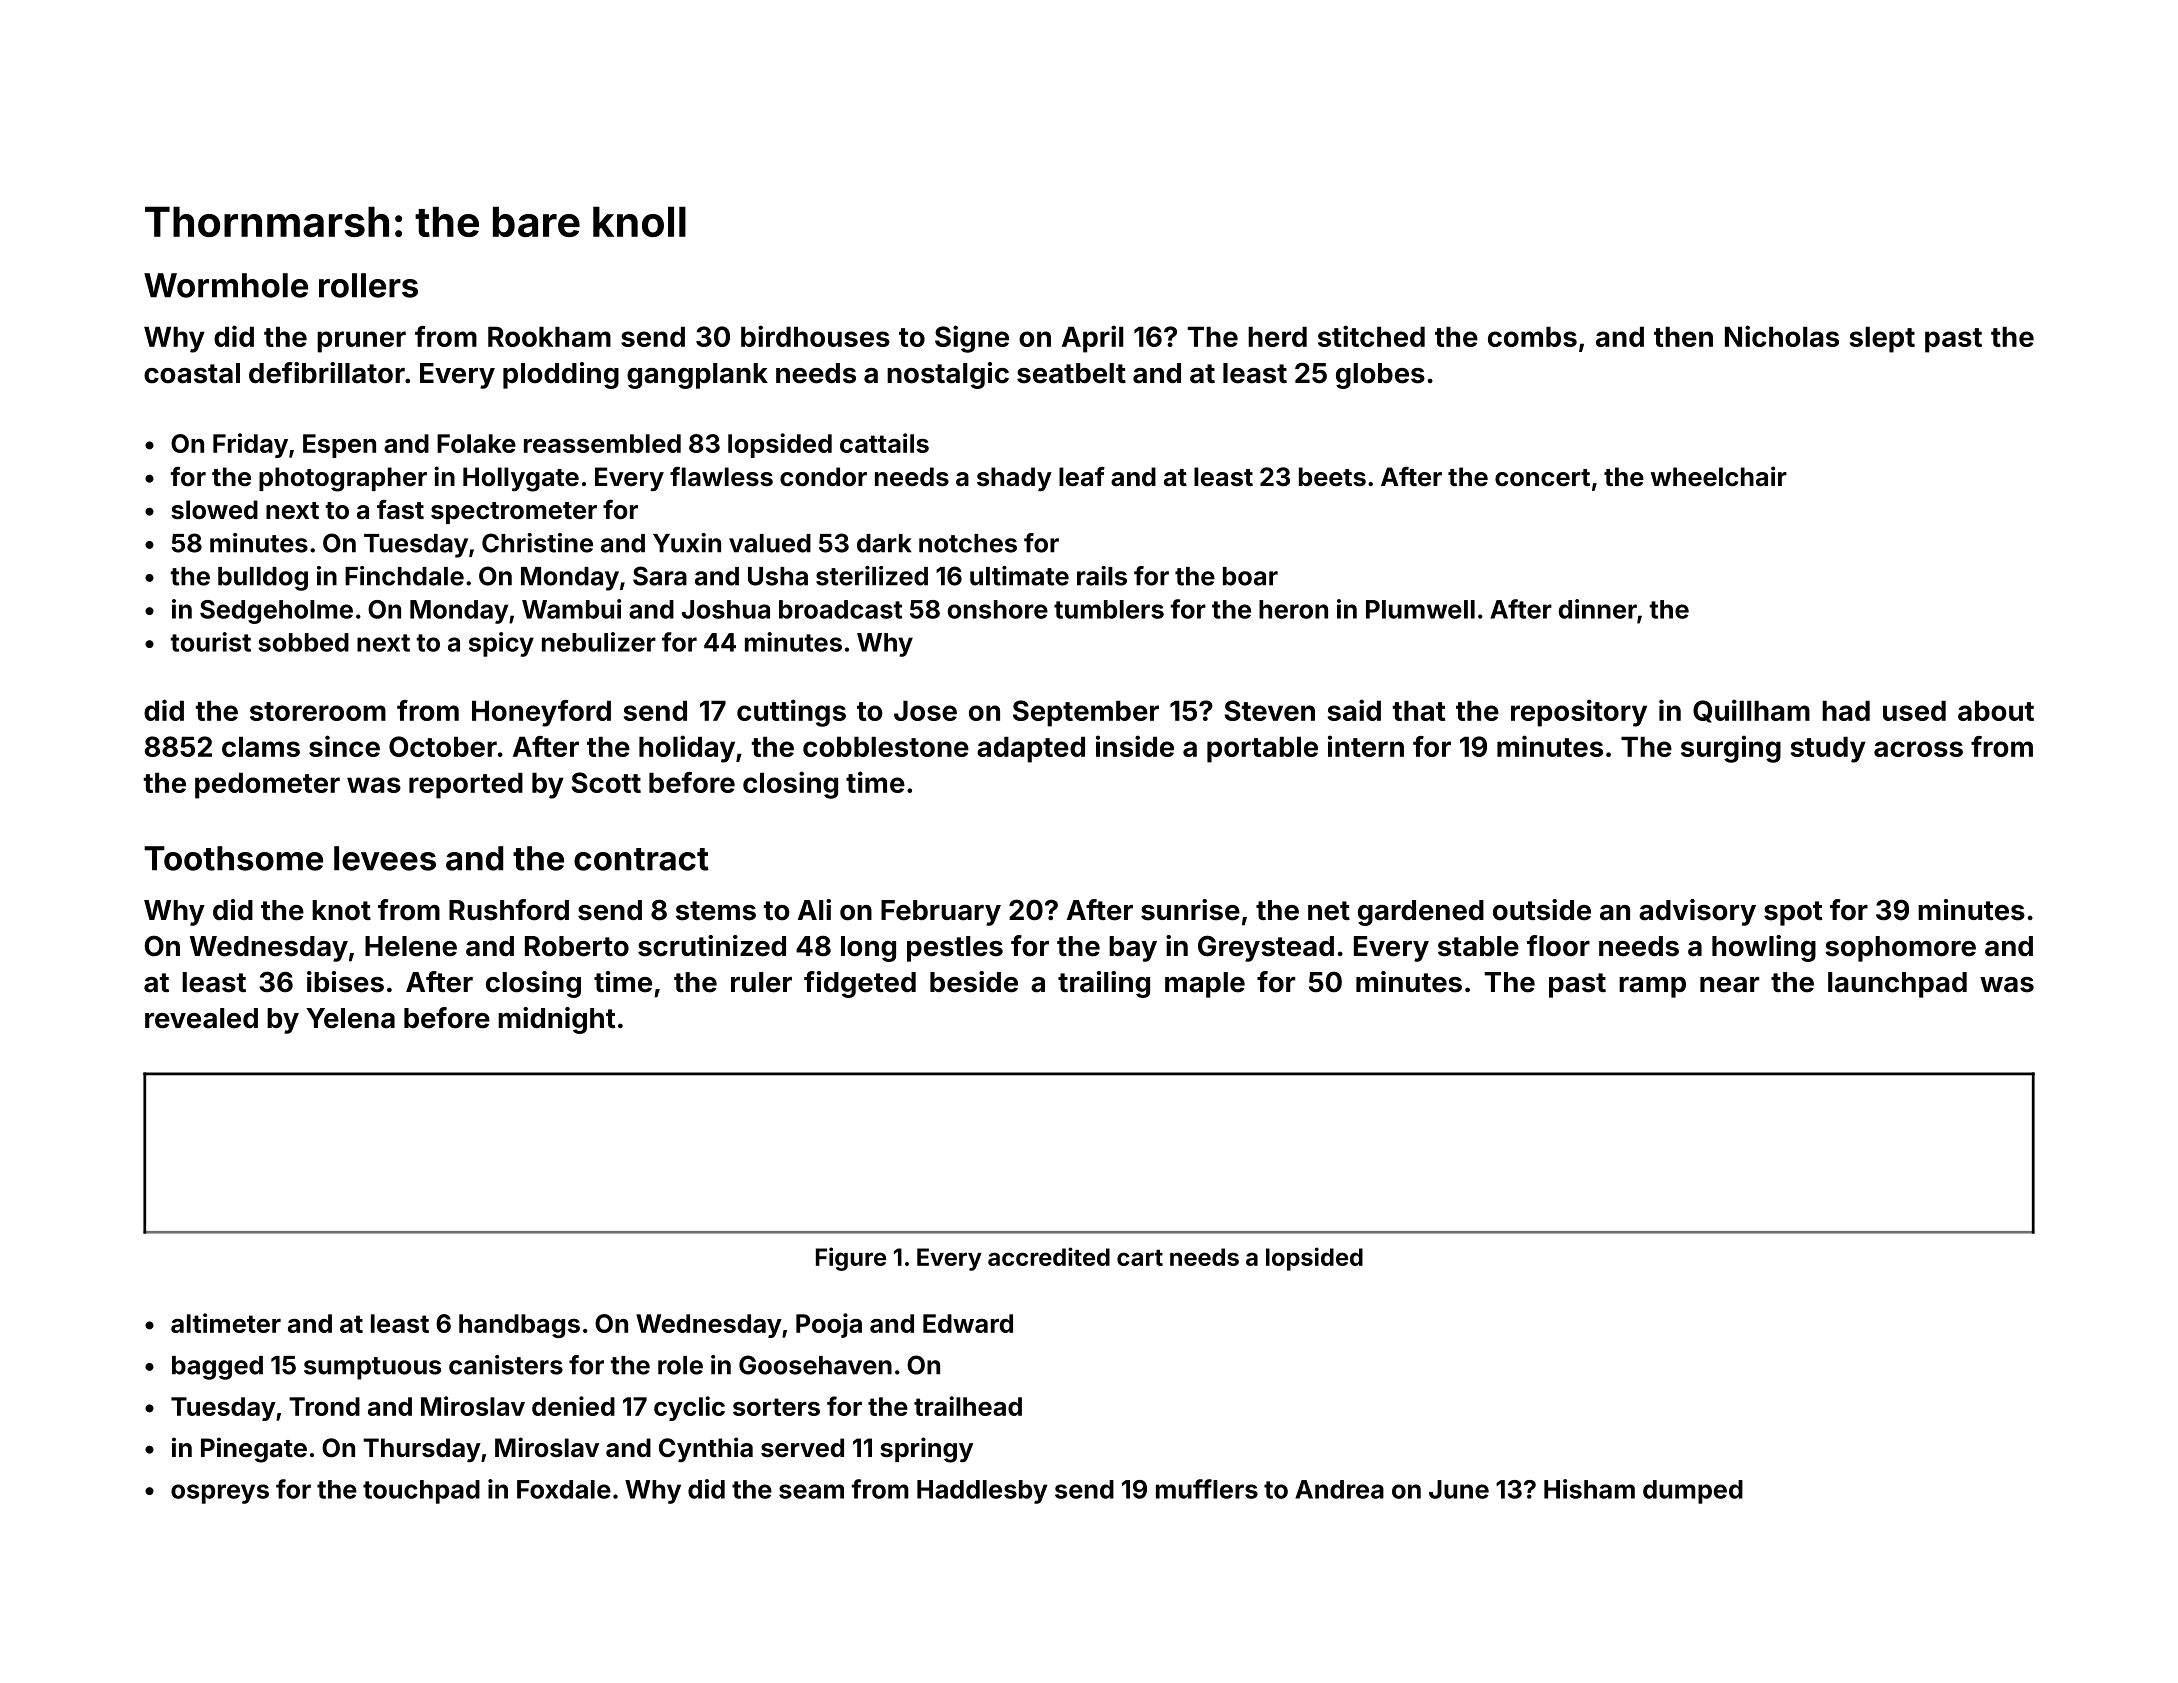 The width and height of the image is (2178, 1683). Describe the element at coordinates (1693, 1492) in the image. I see `dumped` at that location.
